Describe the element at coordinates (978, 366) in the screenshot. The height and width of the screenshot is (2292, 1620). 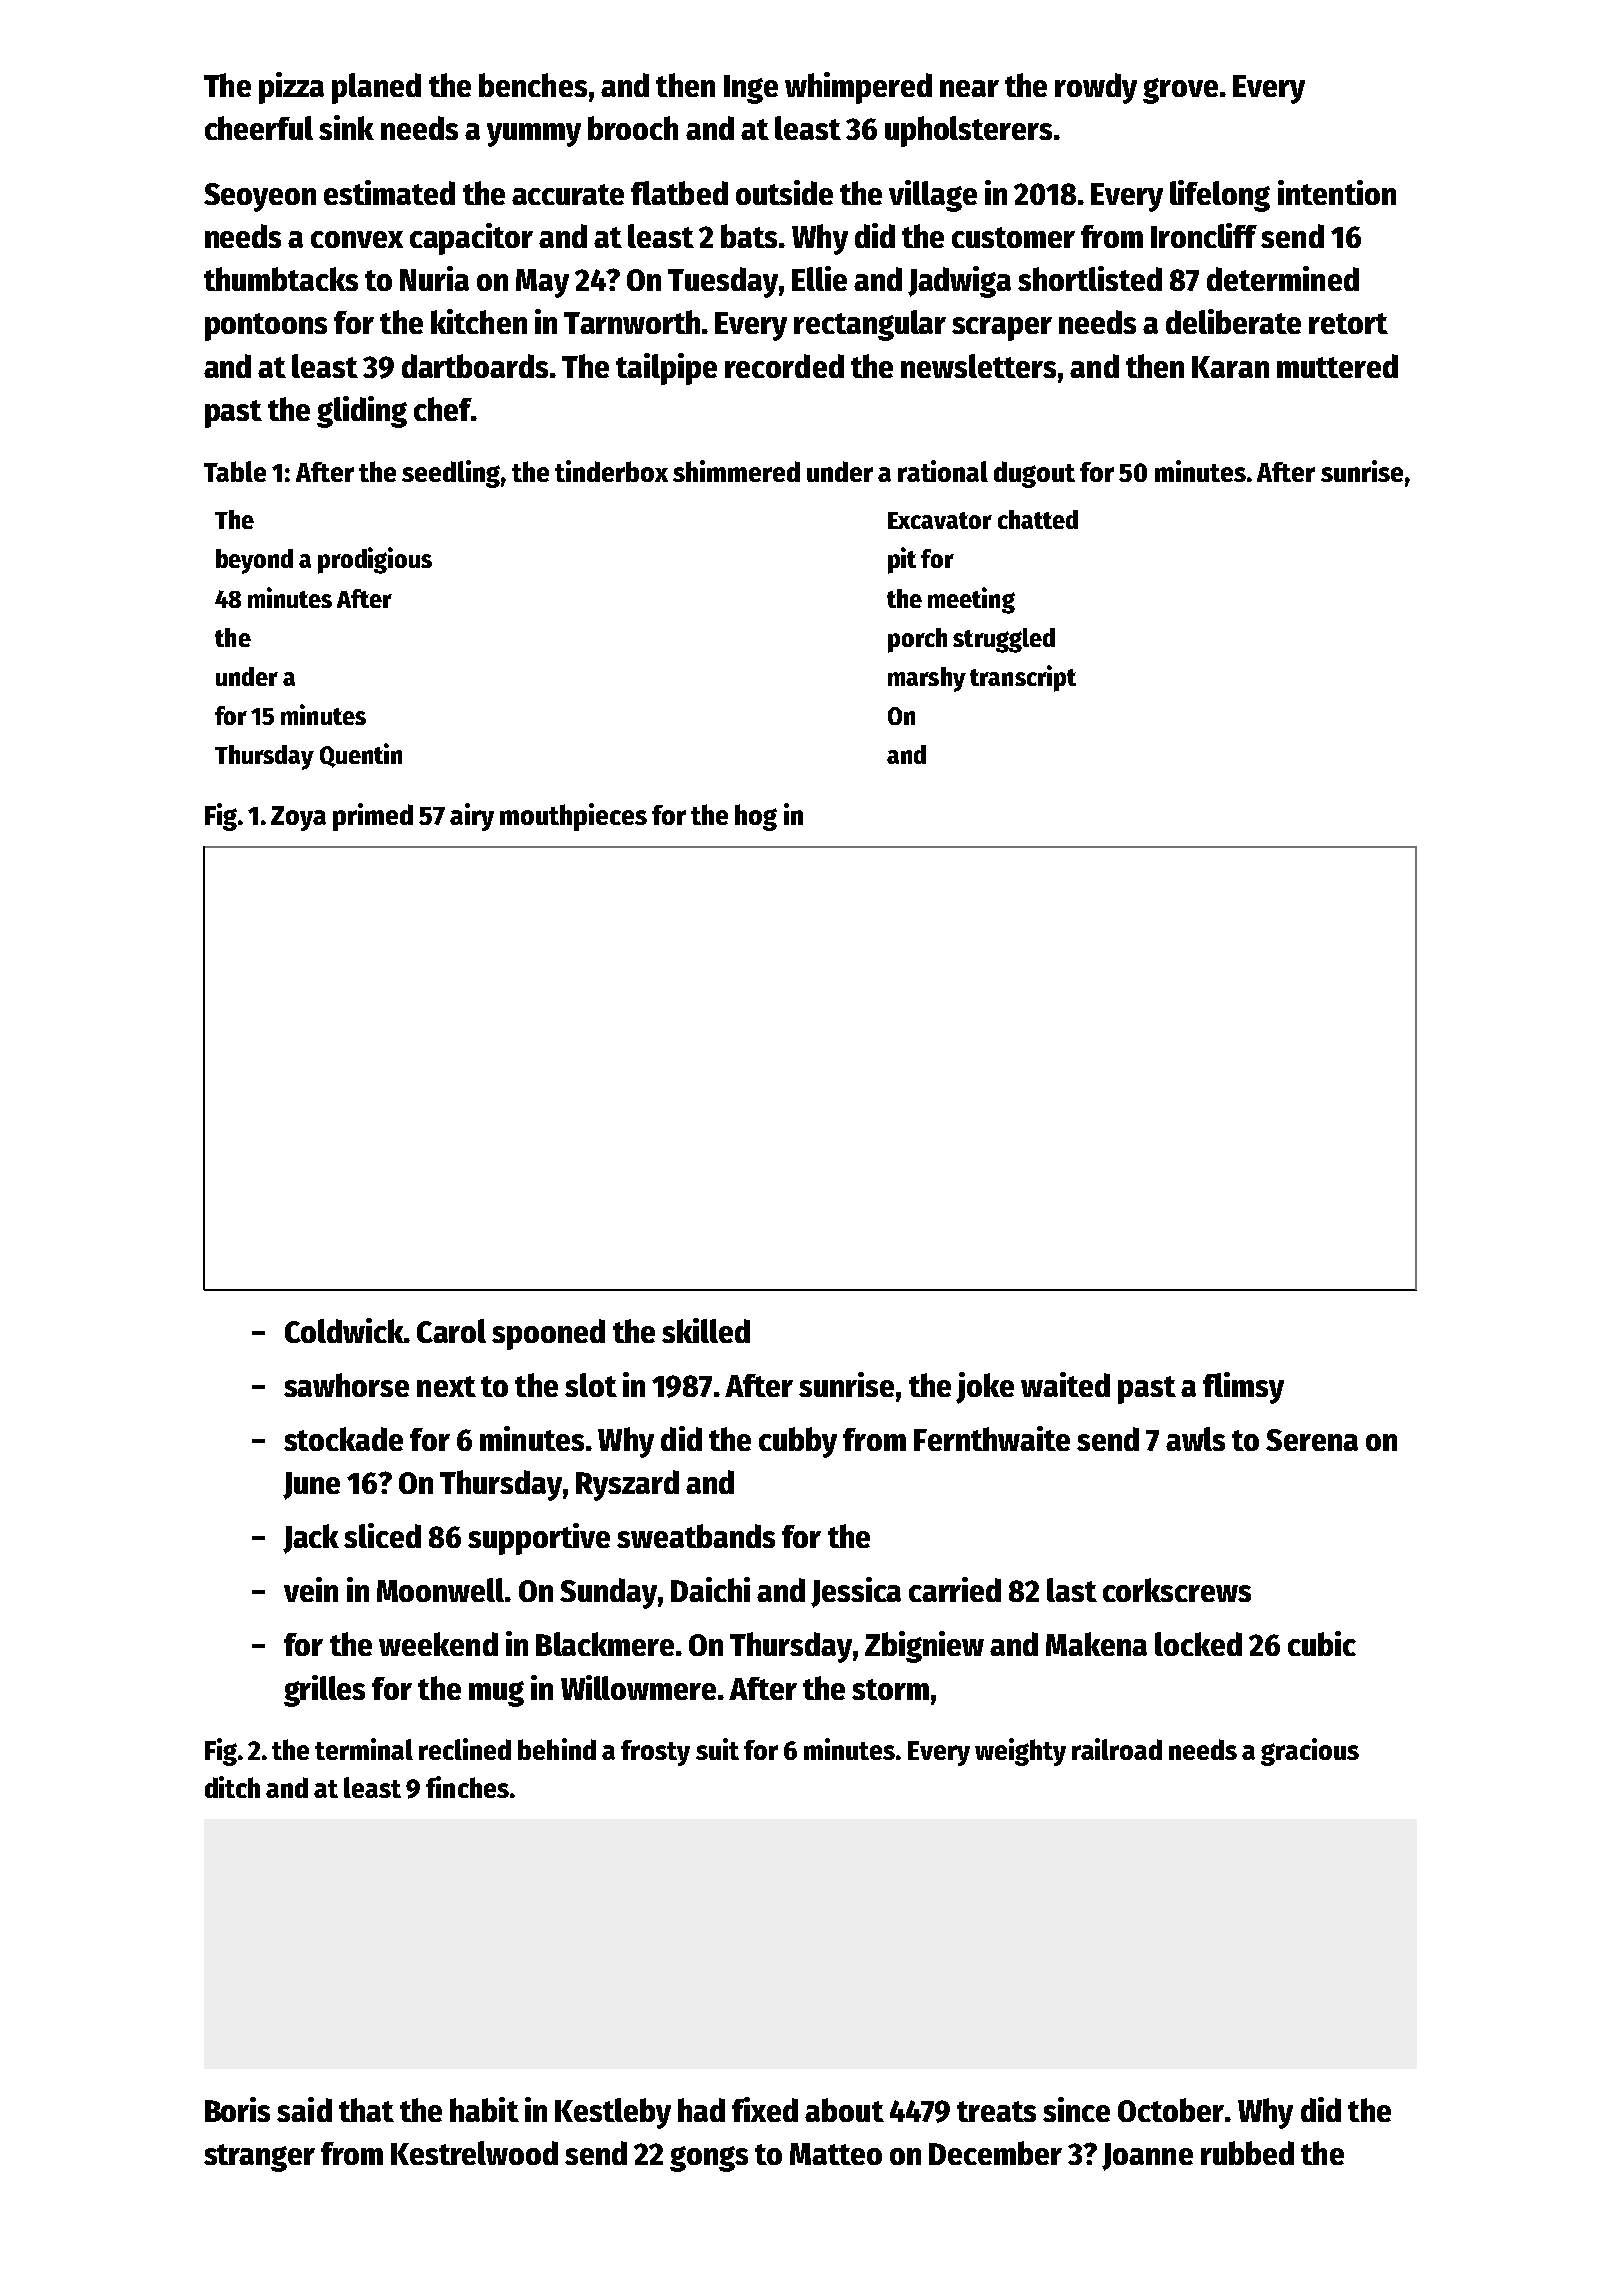
I see `newsletters` at that location.
